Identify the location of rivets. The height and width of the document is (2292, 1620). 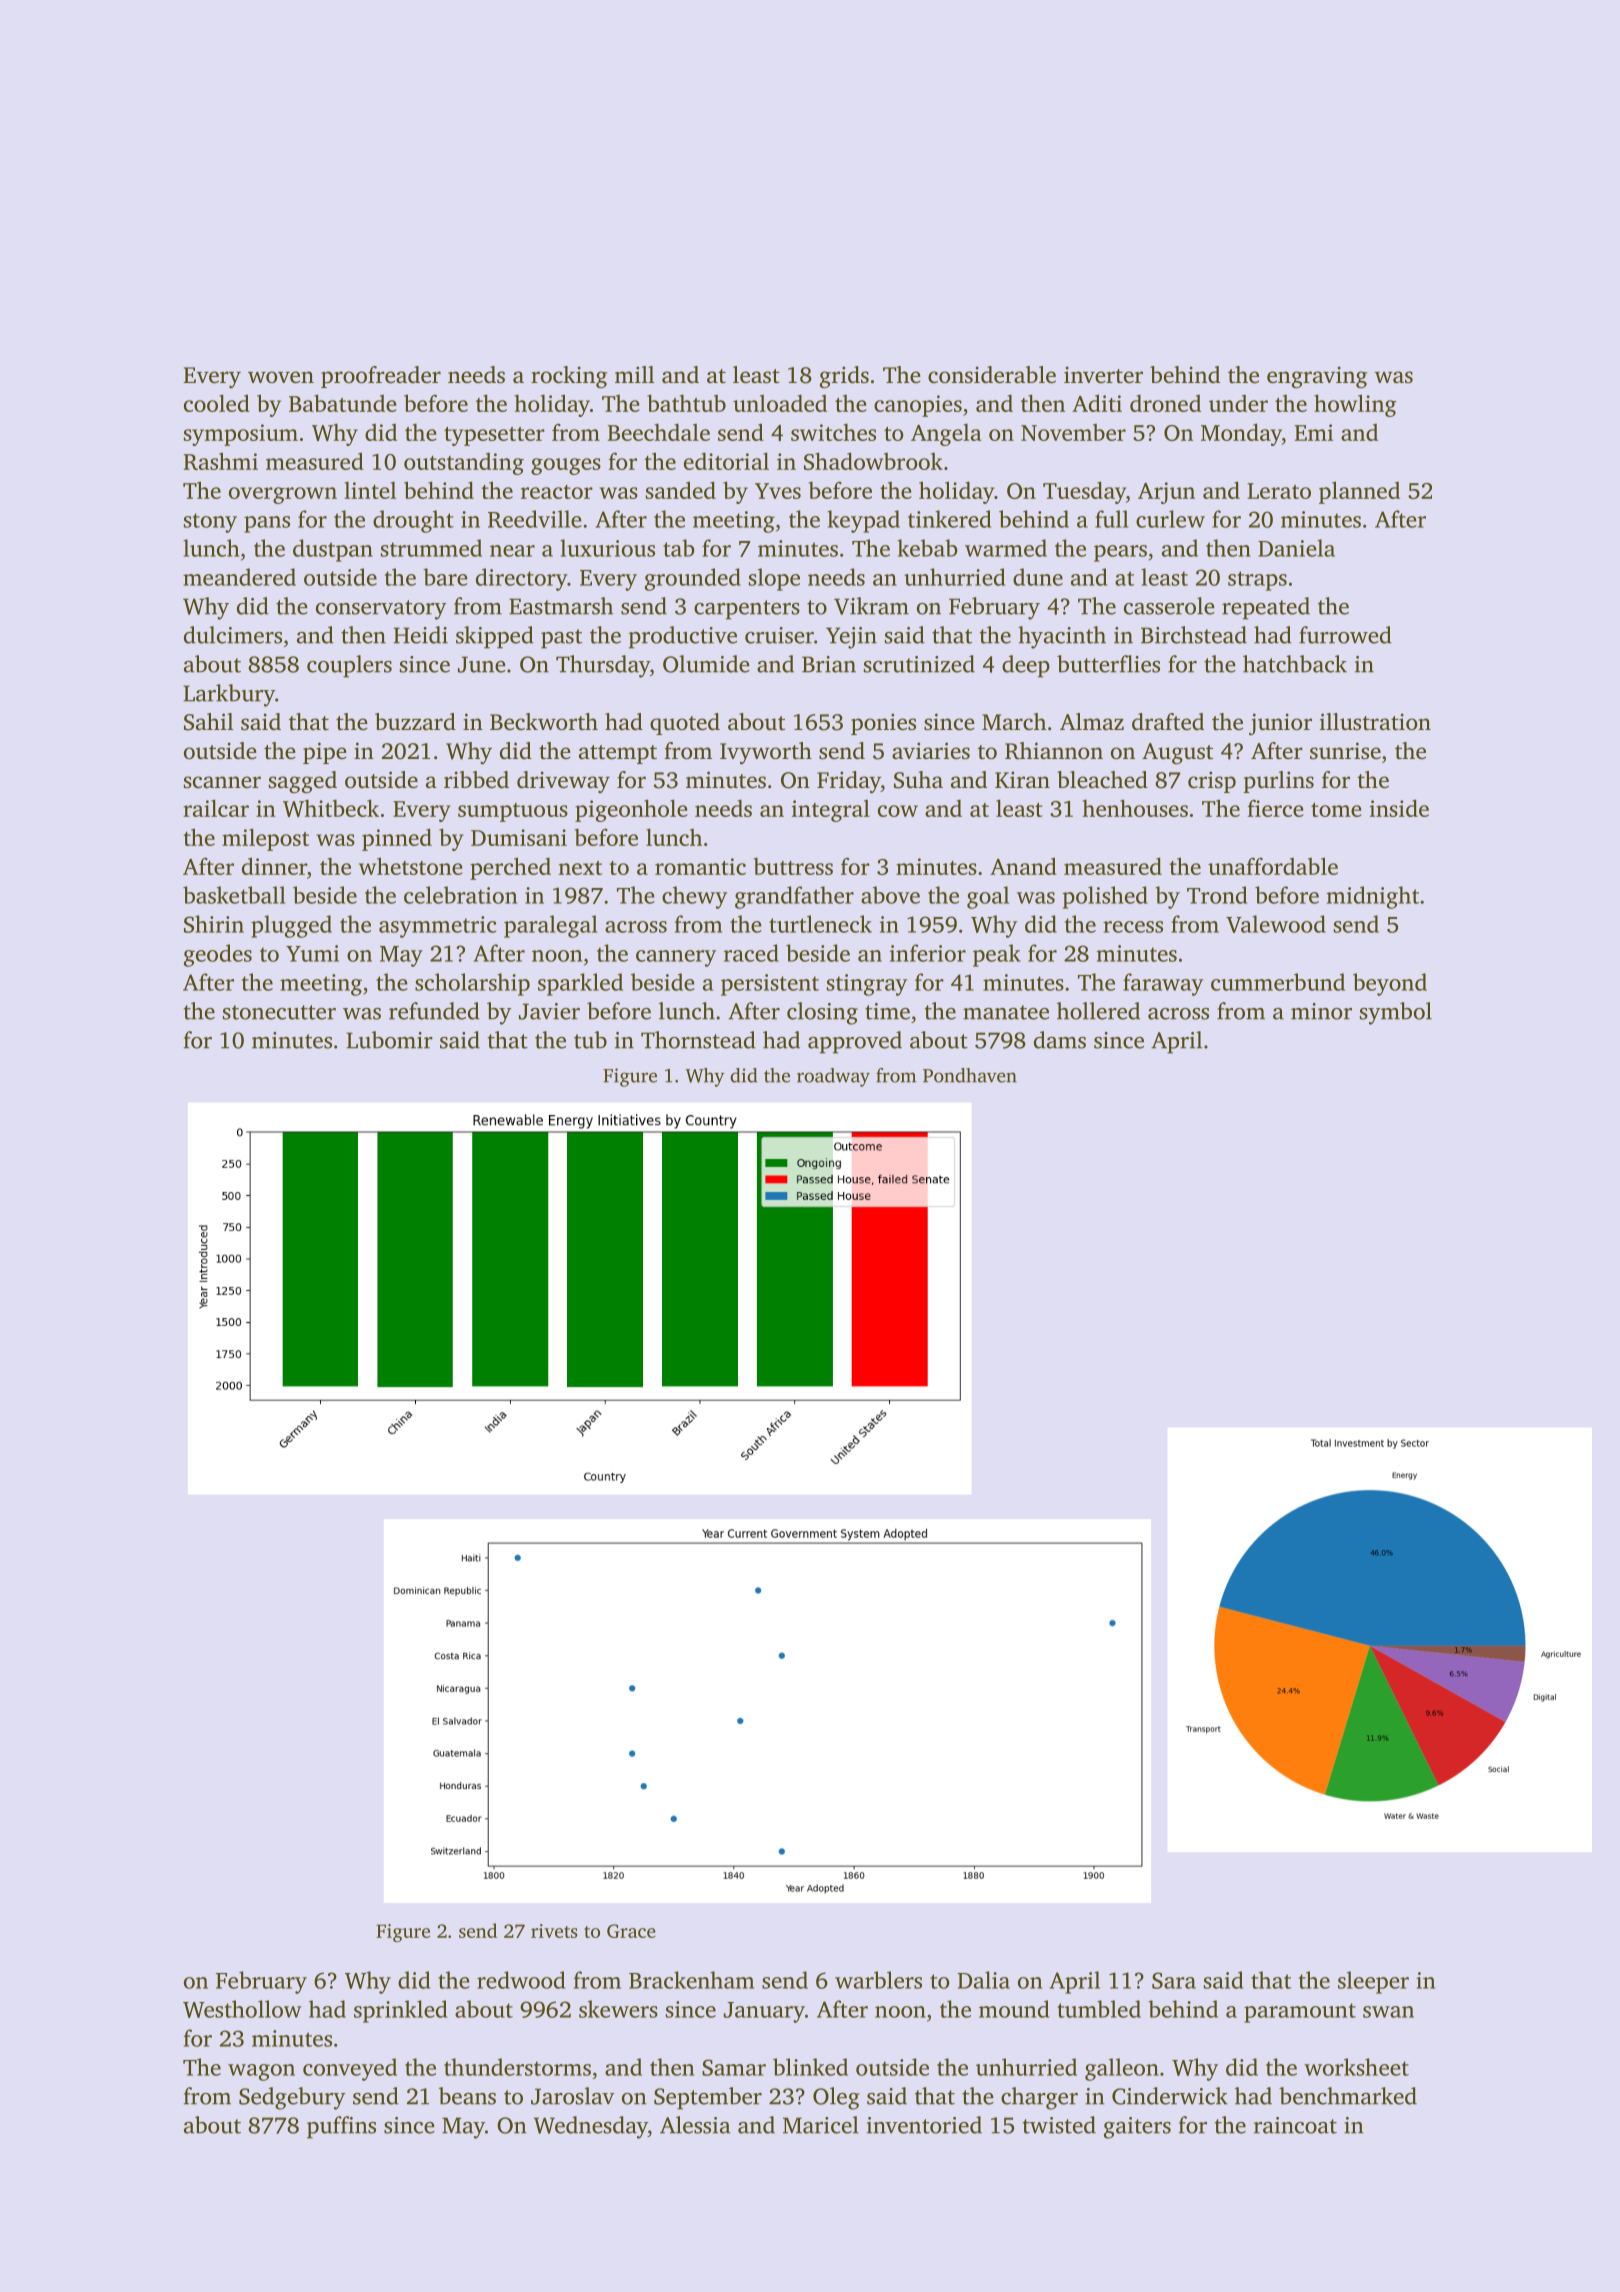
(554, 1931).
